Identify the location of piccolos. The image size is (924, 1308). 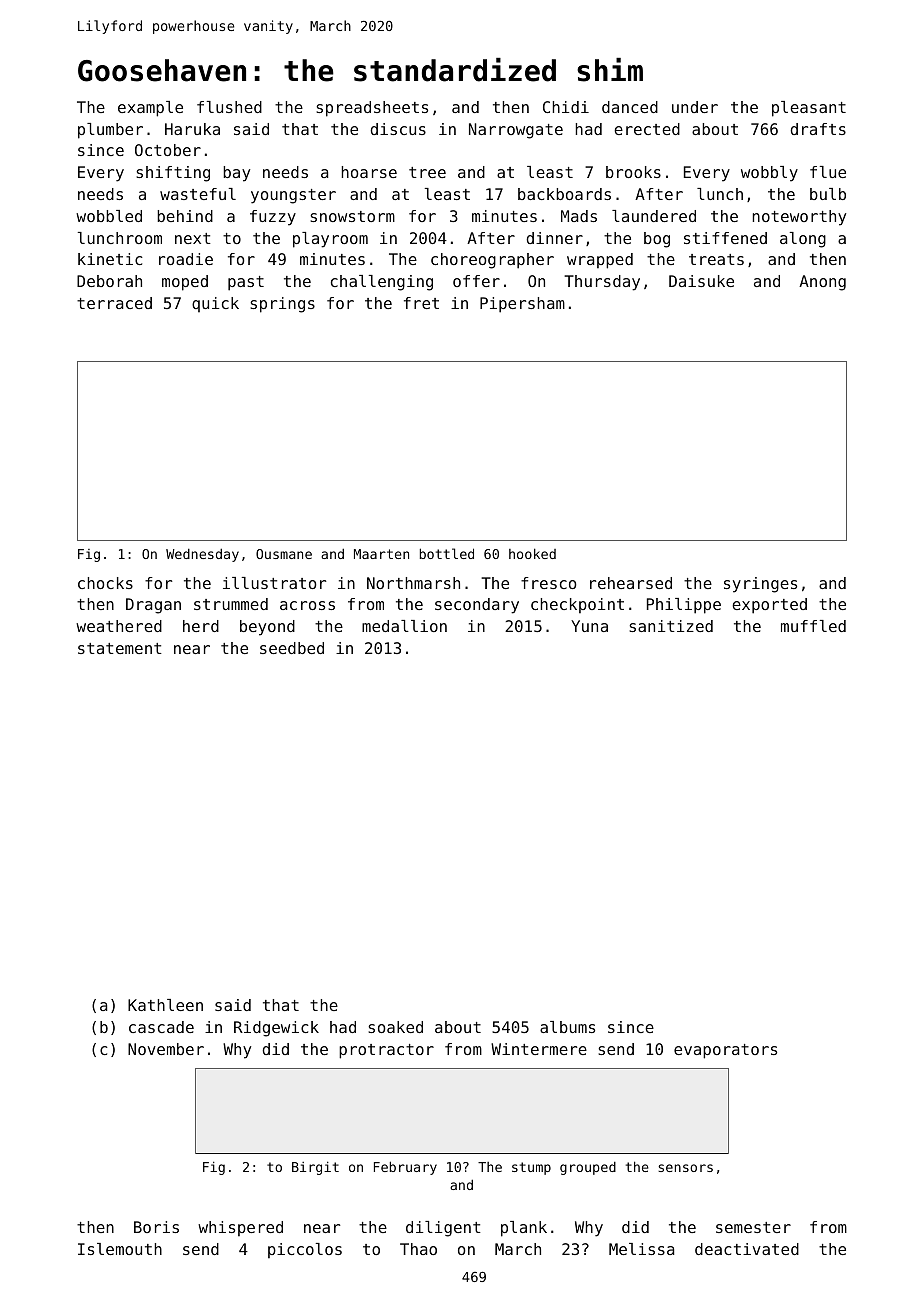
(305, 1250).
